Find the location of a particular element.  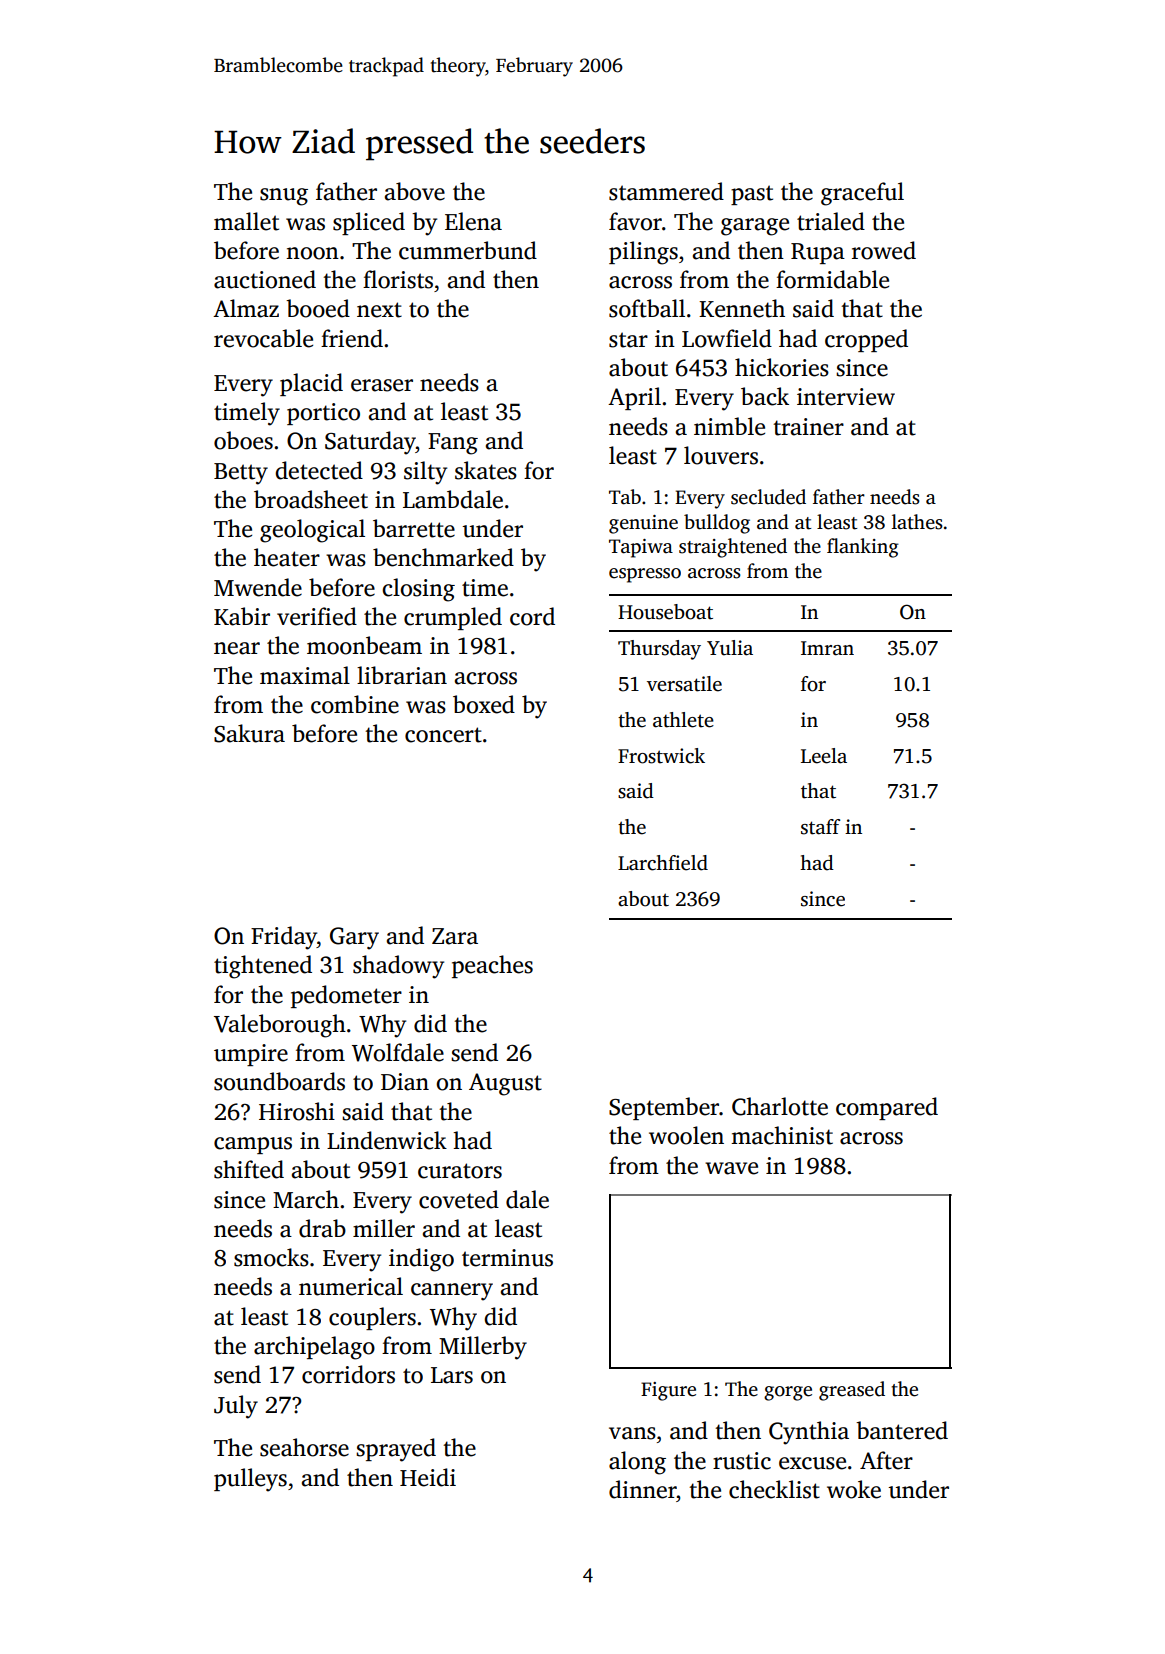

snug is located at coordinates (284, 197).
